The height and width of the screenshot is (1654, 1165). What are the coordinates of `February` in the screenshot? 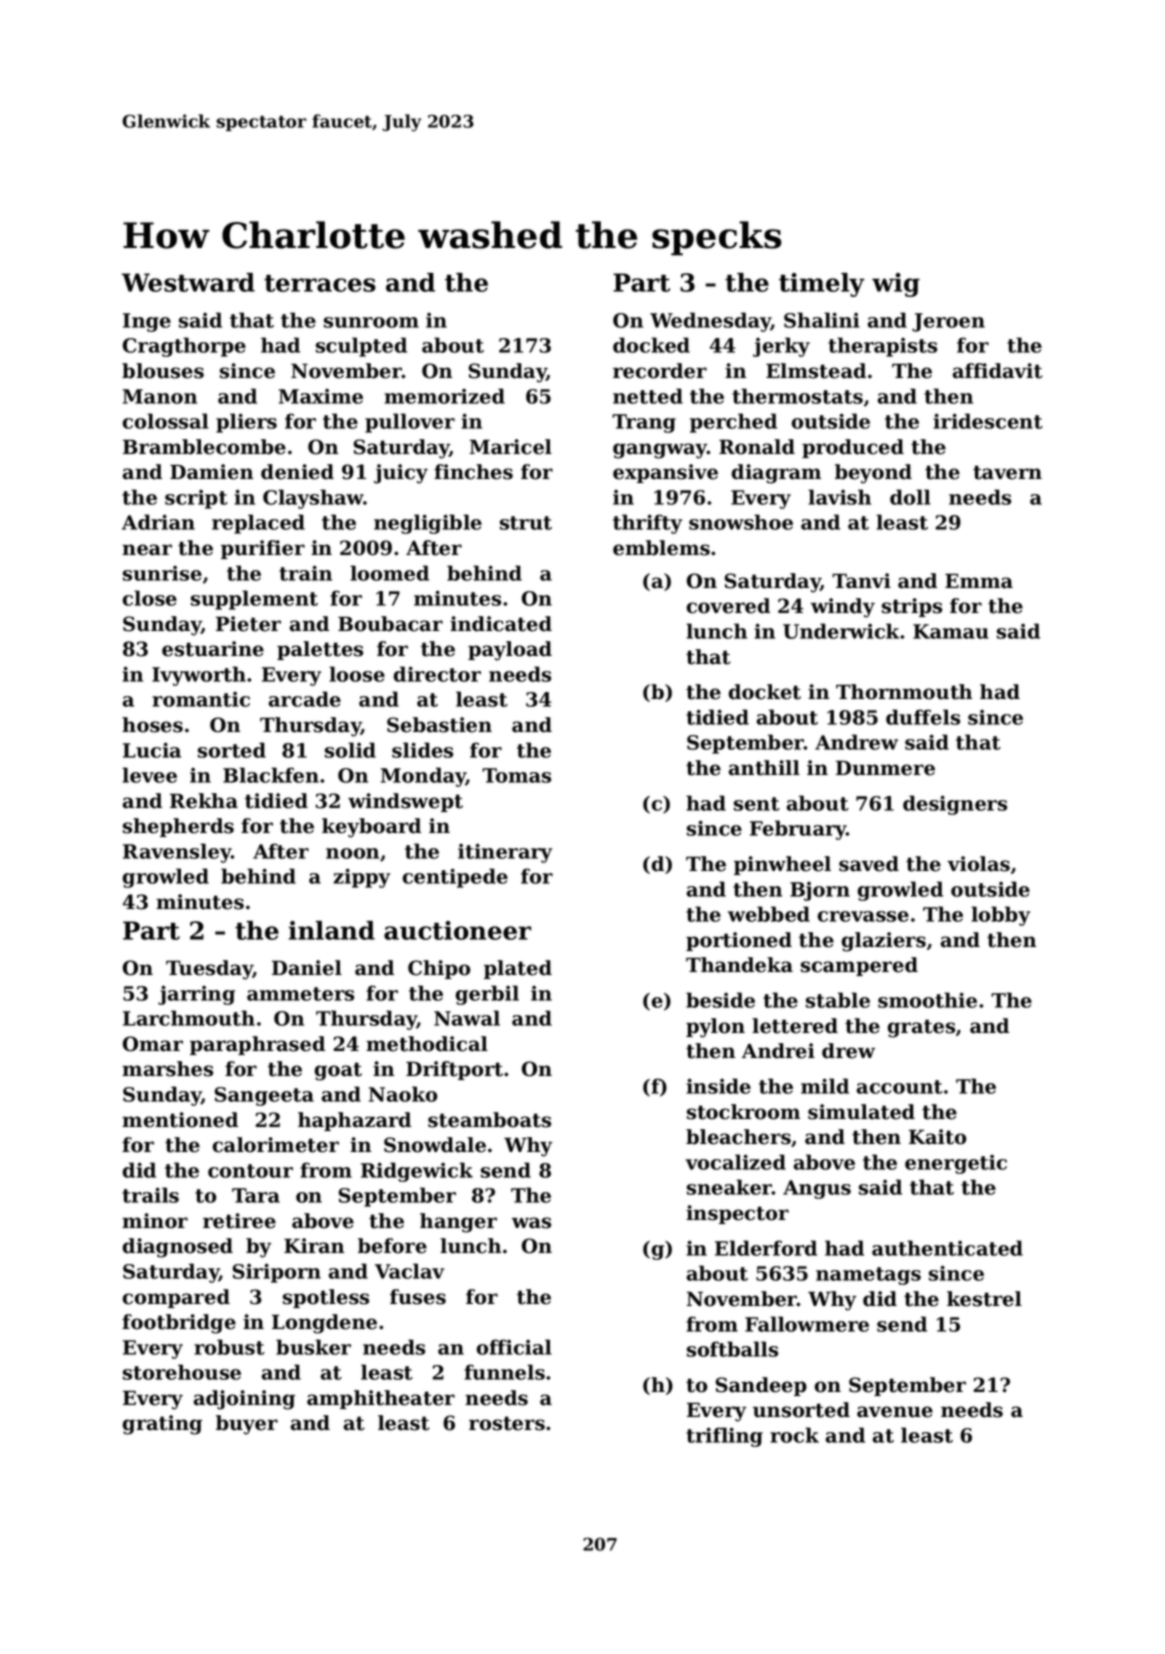 It's located at (798, 830).
